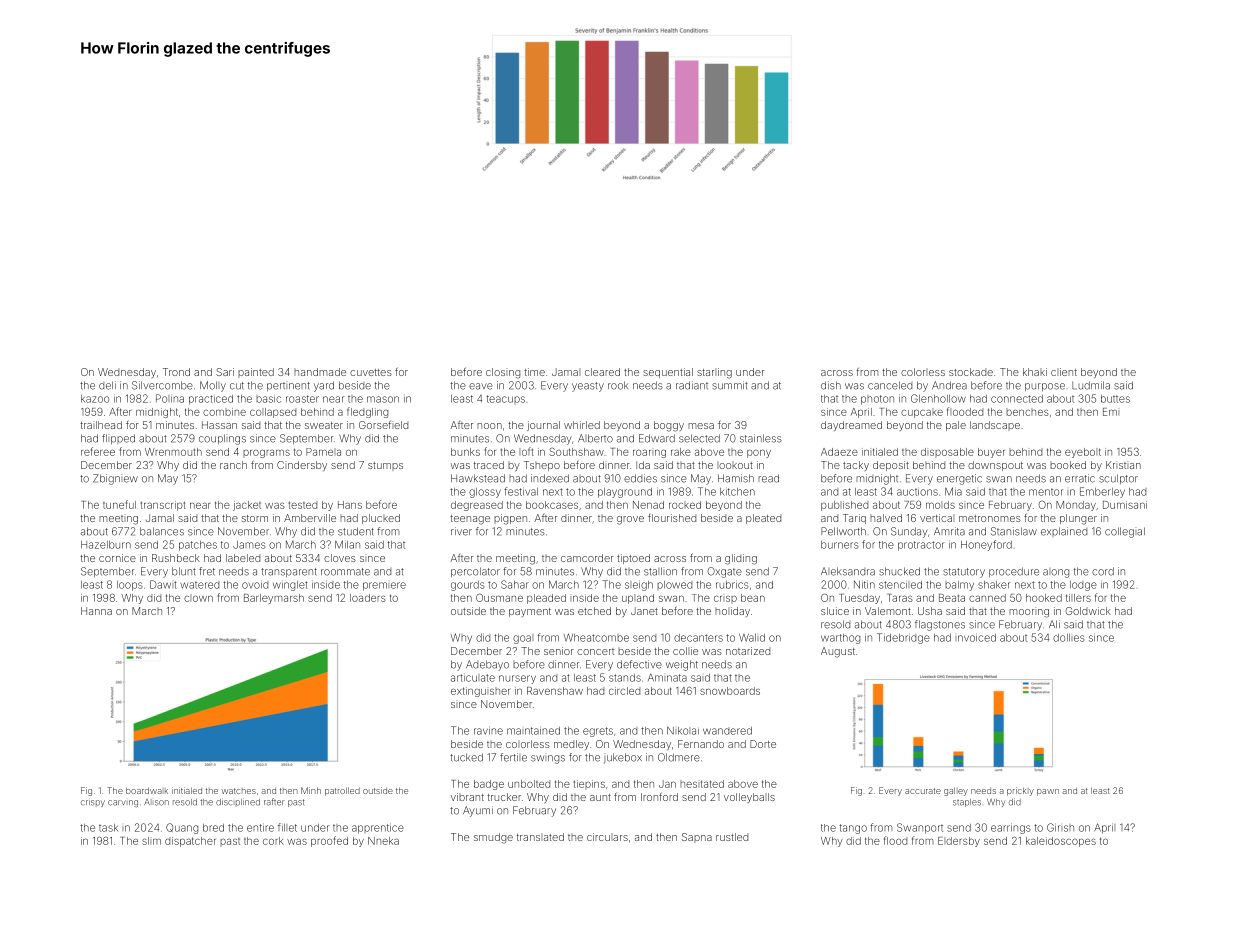 This document has height=952, width=1233. I want to click on Goldwick, so click(1088, 611).
